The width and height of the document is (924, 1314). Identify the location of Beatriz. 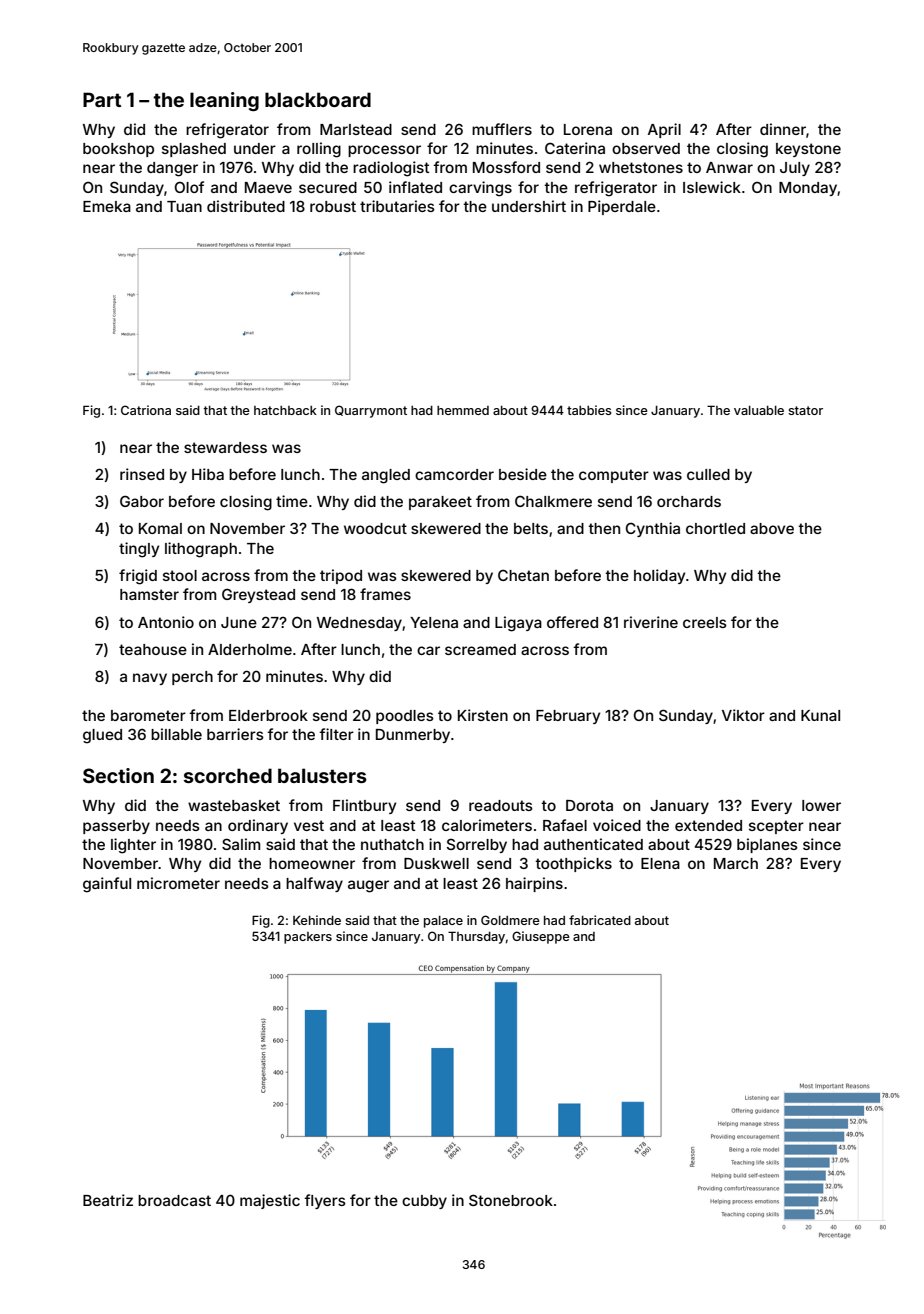
(108, 1200).
